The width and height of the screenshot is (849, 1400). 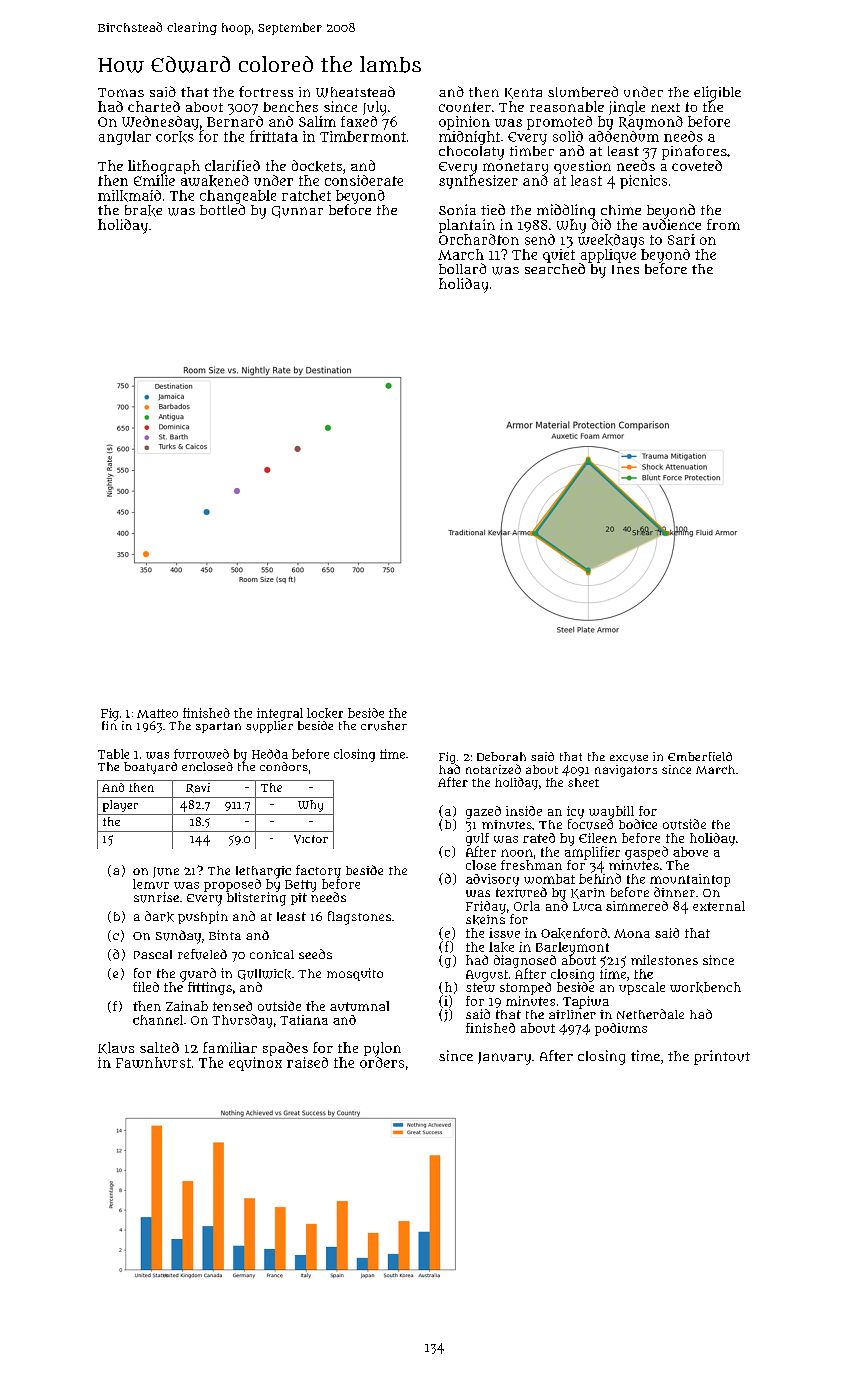 What do you see at coordinates (501, 947) in the screenshot?
I see `lake` at bounding box center [501, 947].
